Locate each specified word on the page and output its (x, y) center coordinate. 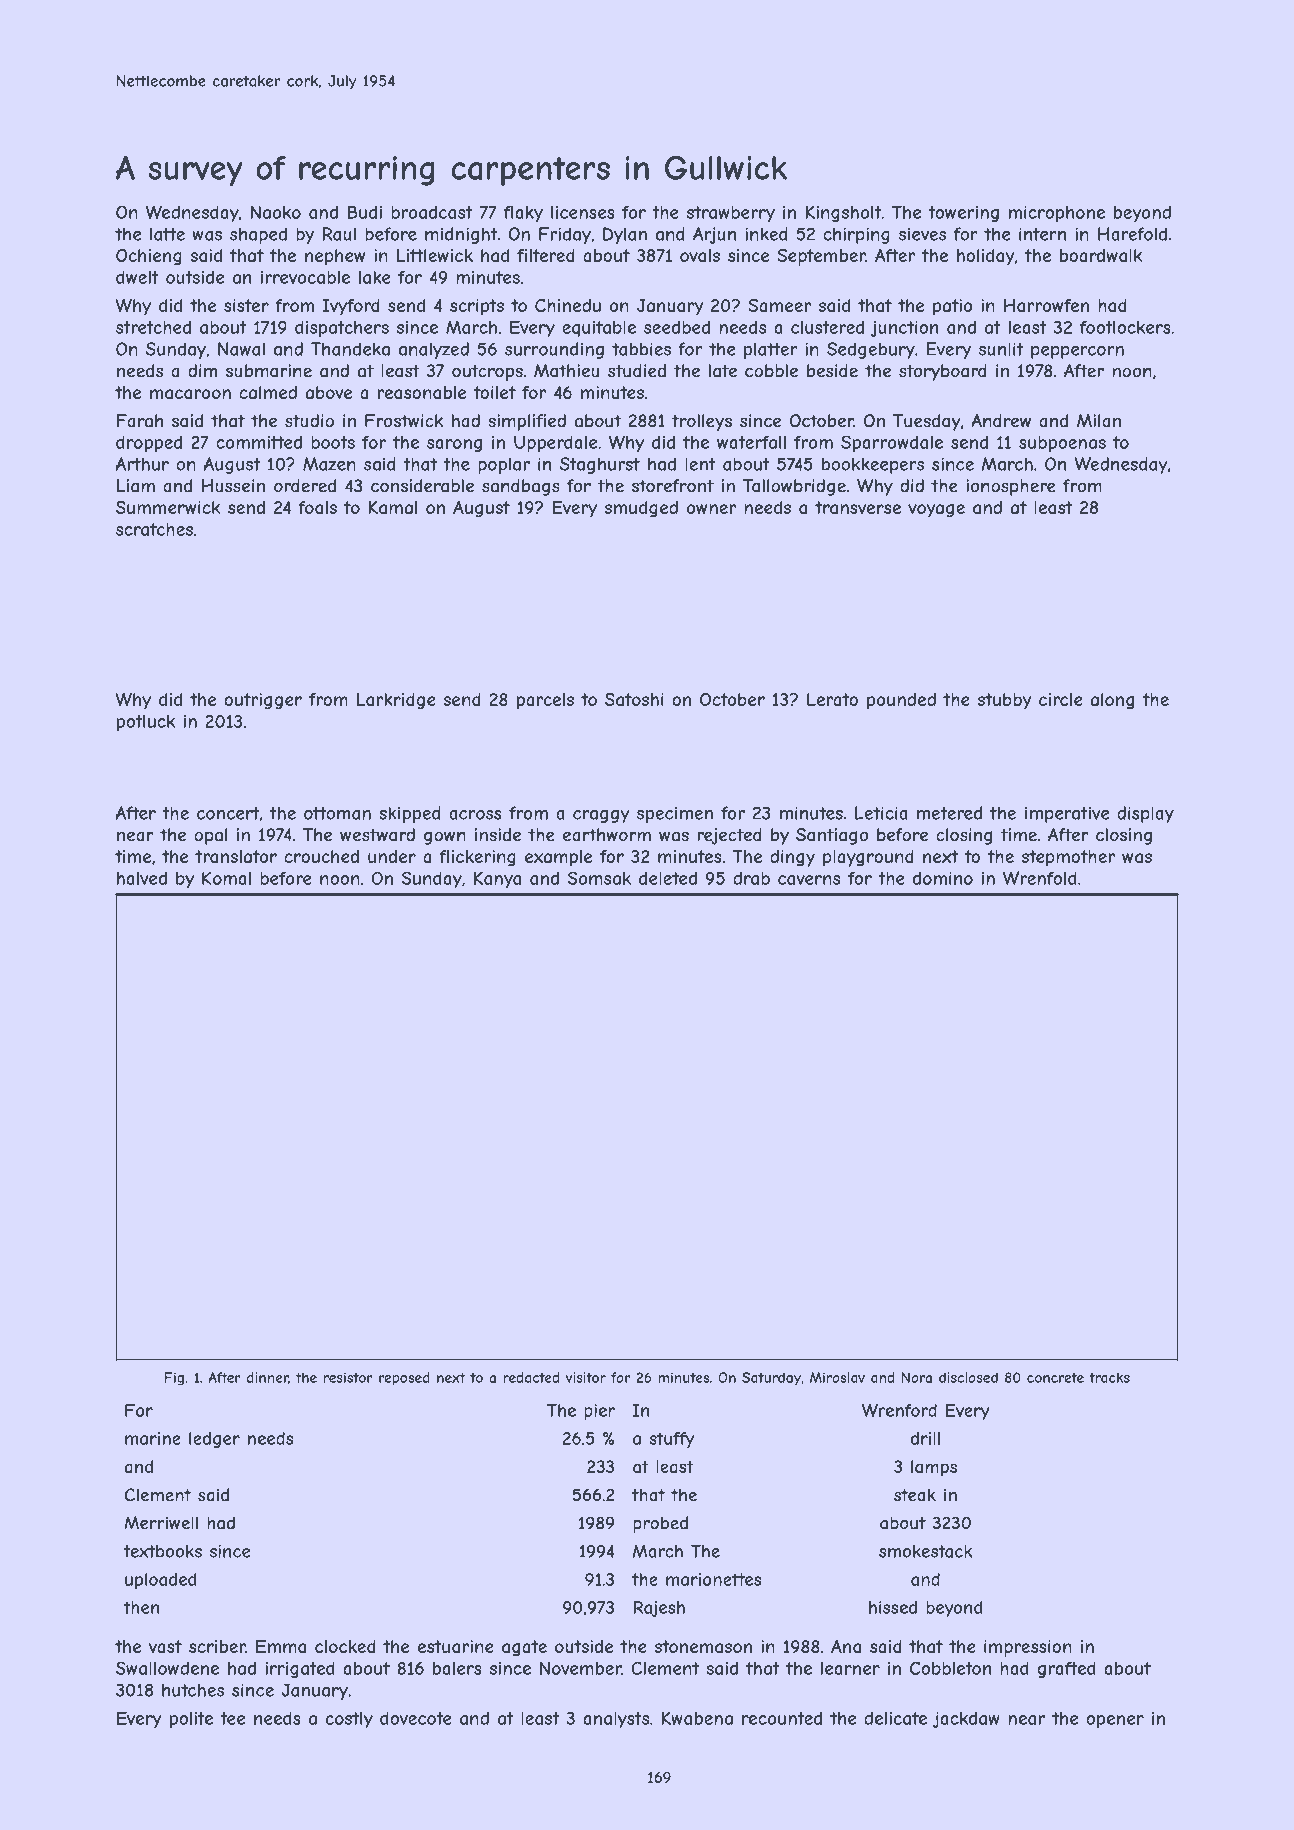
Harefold (1132, 234)
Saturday (771, 1379)
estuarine (456, 1646)
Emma (281, 1646)
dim (202, 371)
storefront (673, 486)
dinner (268, 1378)
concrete (1055, 1378)
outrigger (263, 701)
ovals (700, 255)
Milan (1099, 421)
